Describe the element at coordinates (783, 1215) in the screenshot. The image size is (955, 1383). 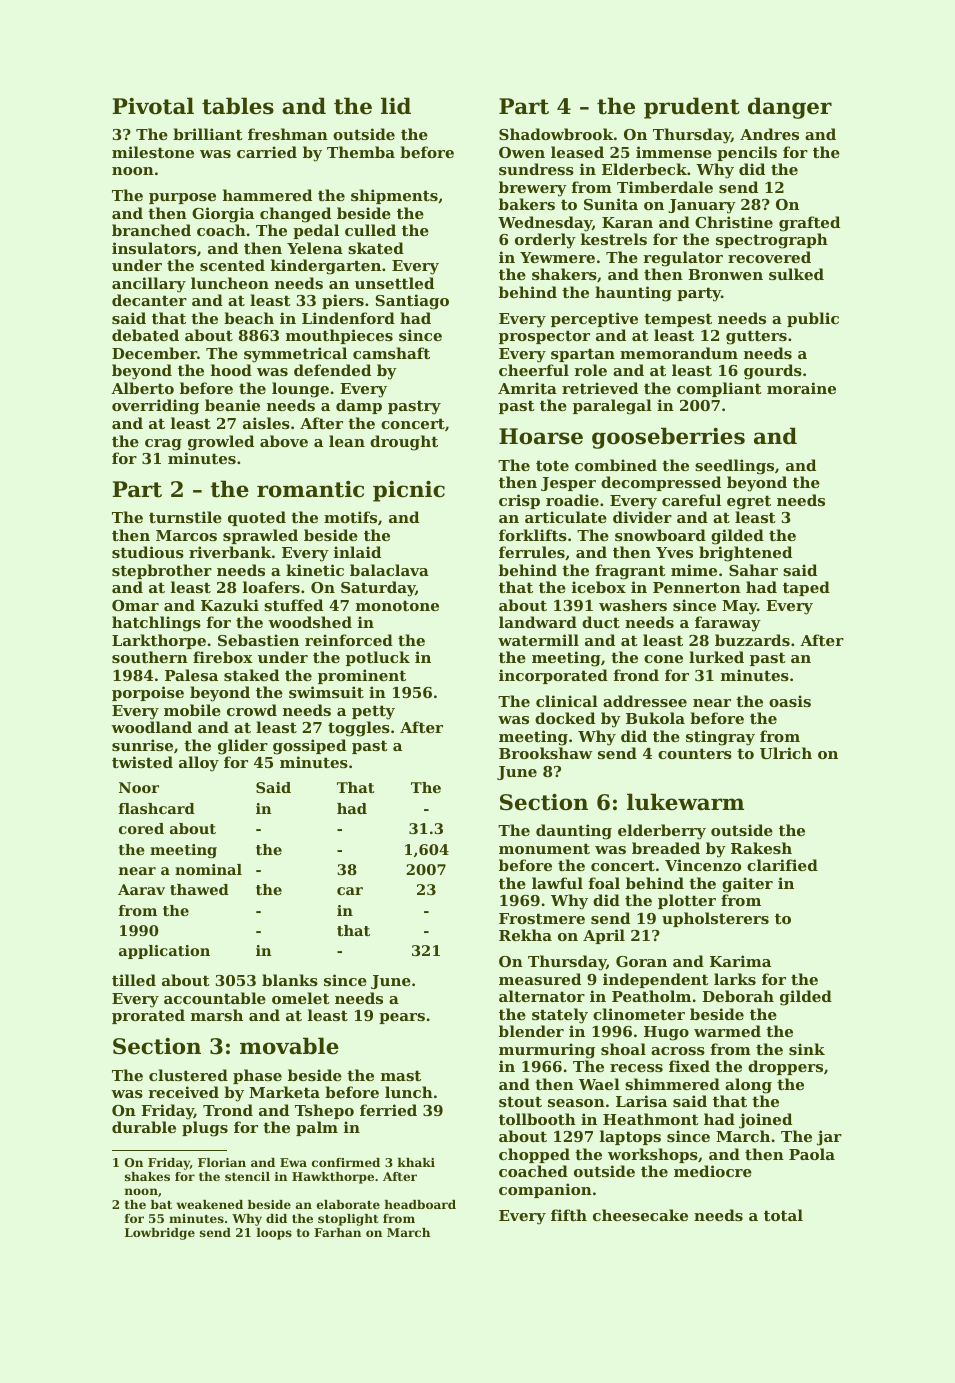
I see `total` at that location.
